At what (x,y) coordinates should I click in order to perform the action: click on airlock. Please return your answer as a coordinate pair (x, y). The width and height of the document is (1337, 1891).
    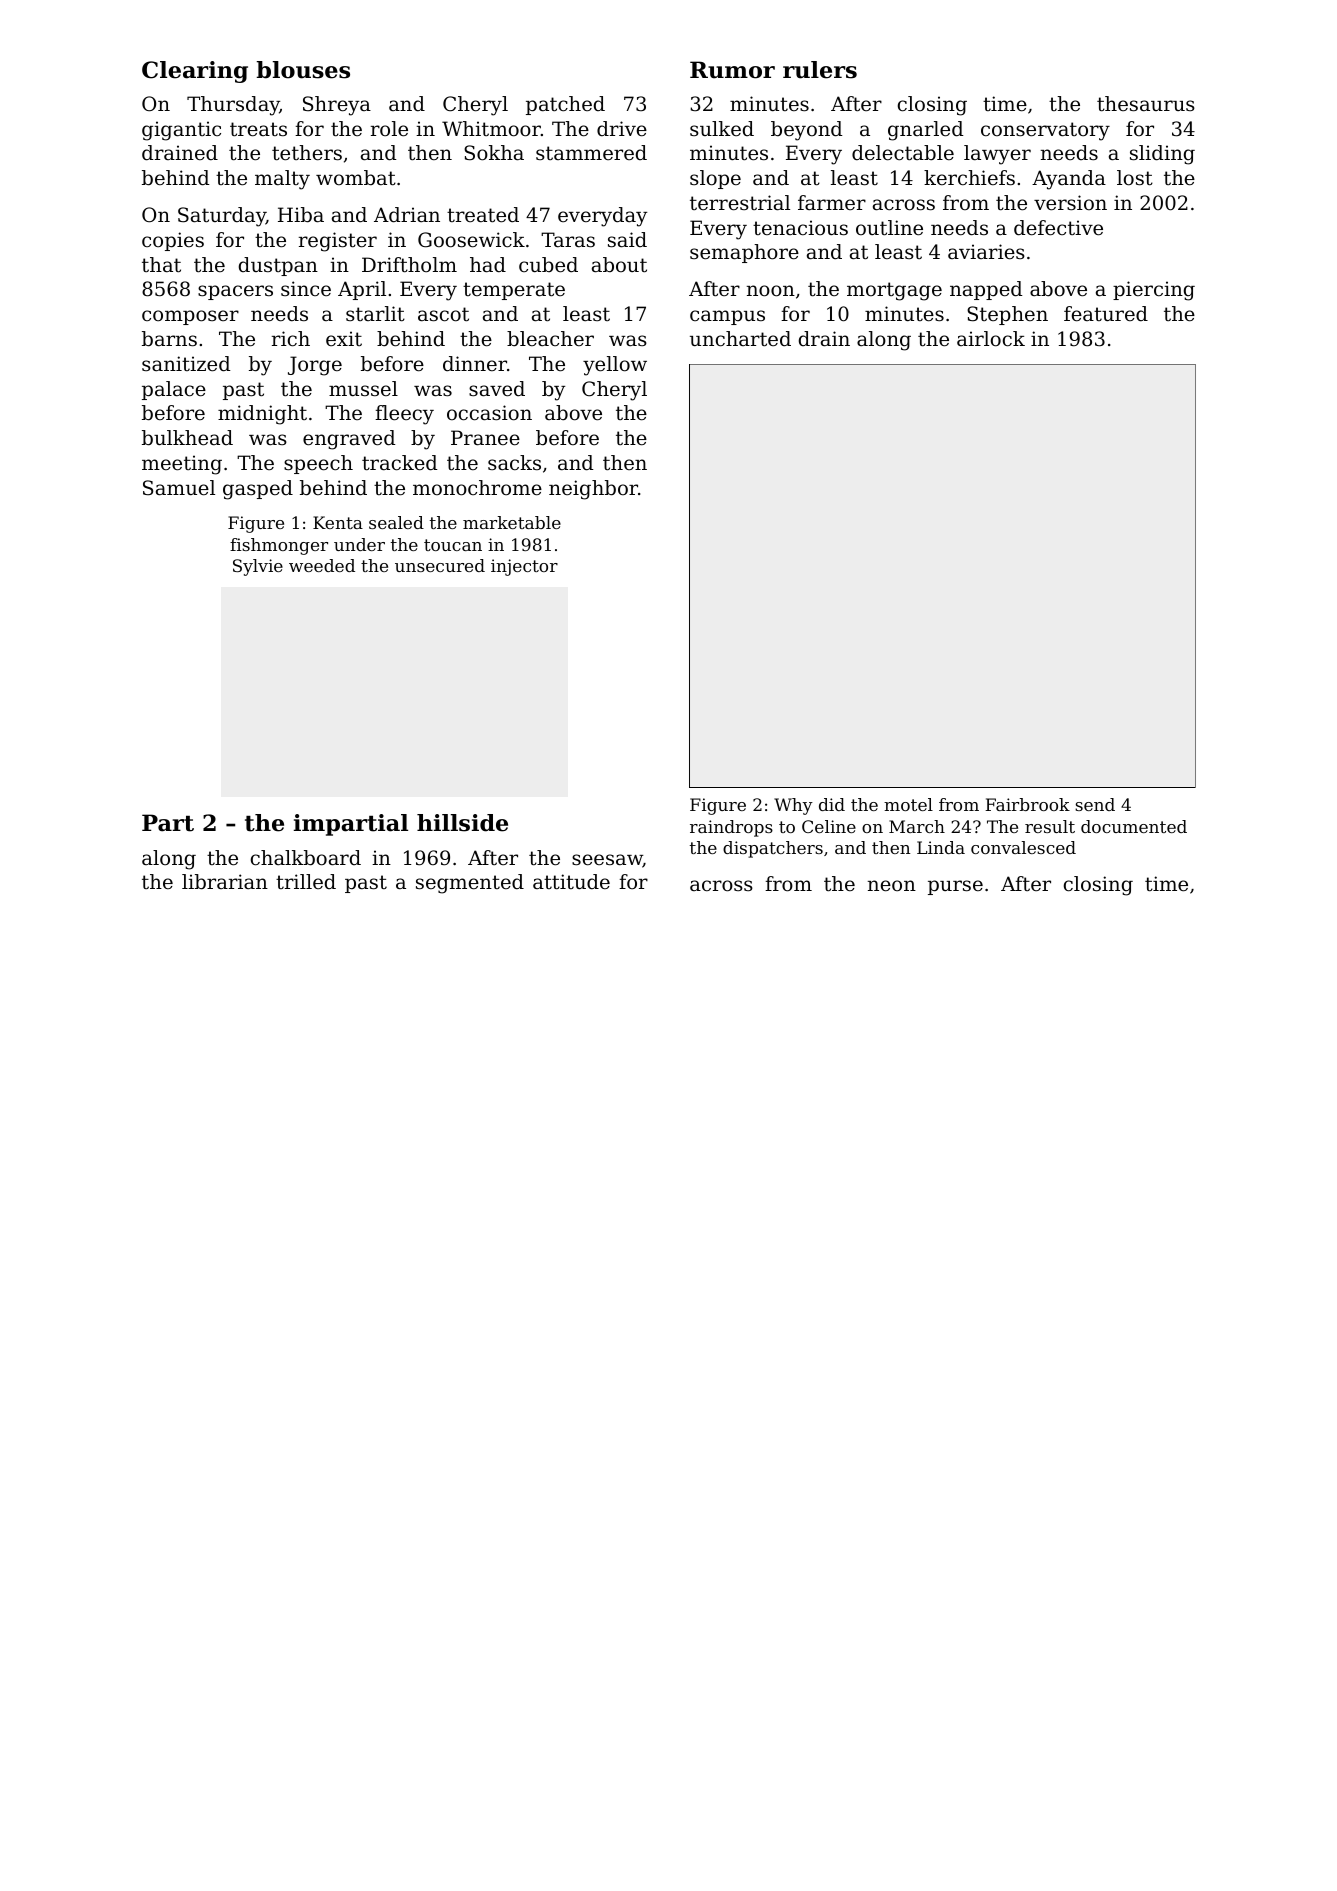
    Looking at the image, I should click on (991, 339).
